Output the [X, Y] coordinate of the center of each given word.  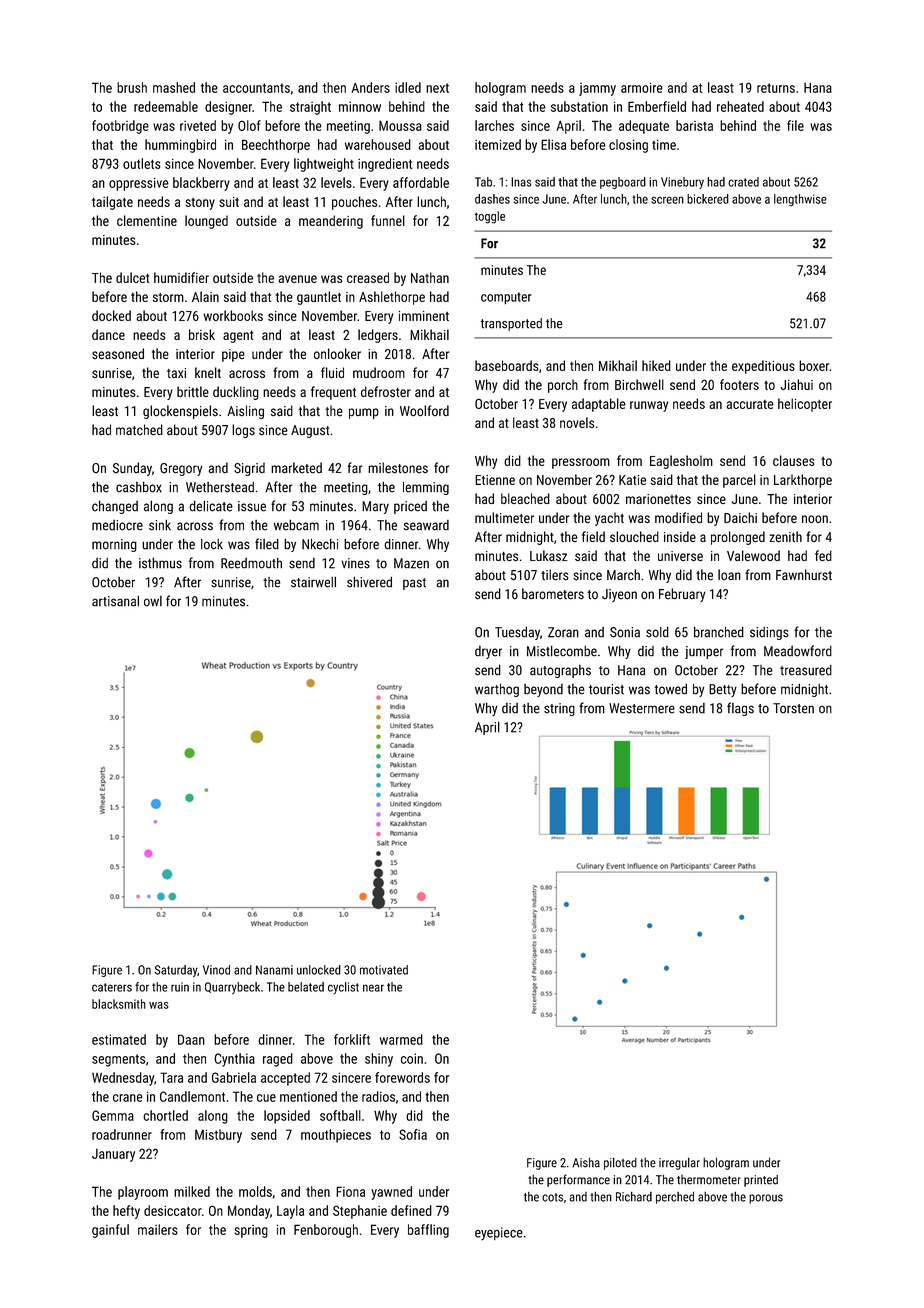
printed [761, 1181]
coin [412, 1058]
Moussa [400, 125]
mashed [174, 87]
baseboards [507, 365]
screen [667, 200]
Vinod [216, 970]
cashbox [139, 487]
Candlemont [192, 1096]
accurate [750, 404]
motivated [384, 970]
